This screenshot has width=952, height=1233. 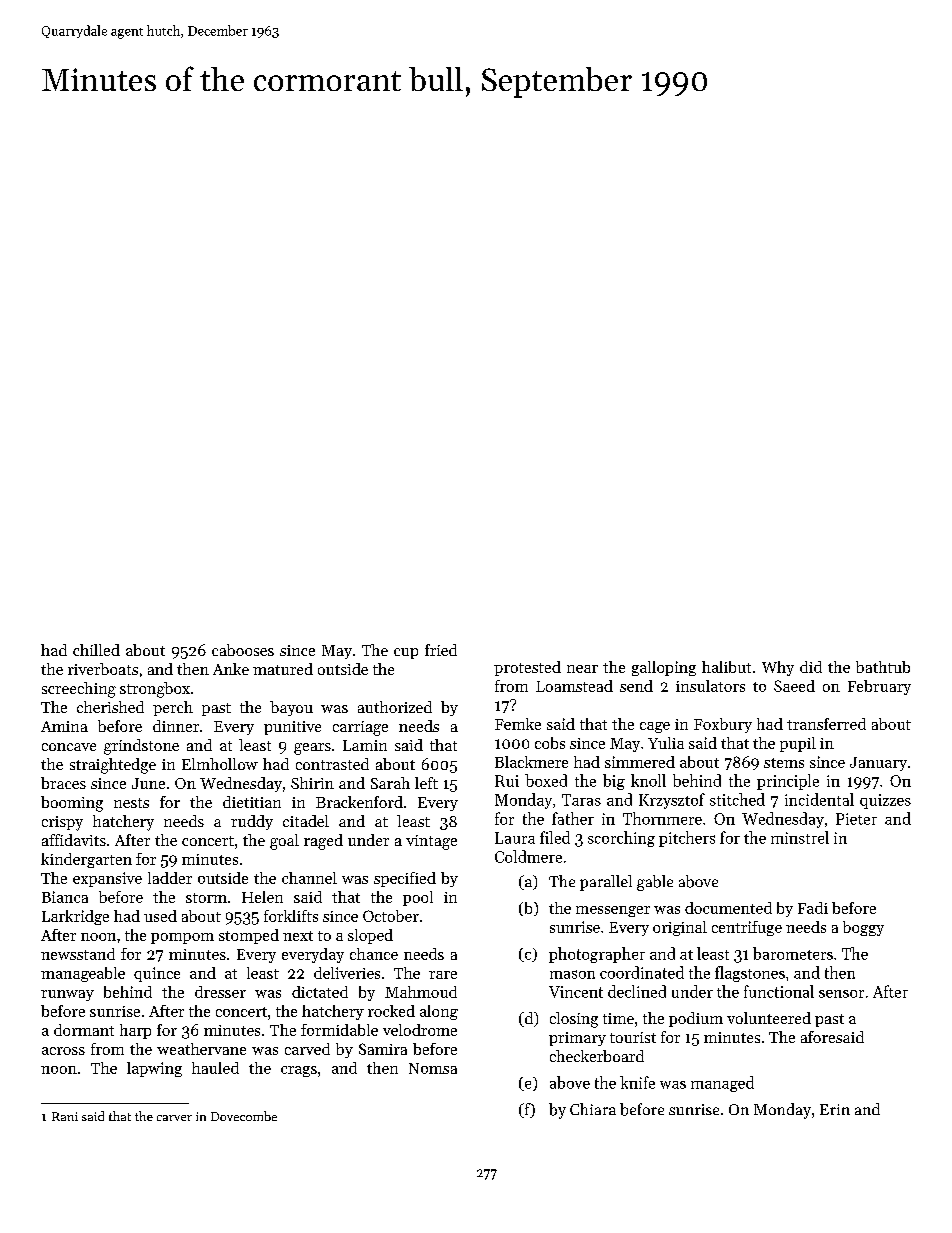 What do you see at coordinates (441, 650) in the screenshot?
I see `fried` at bounding box center [441, 650].
